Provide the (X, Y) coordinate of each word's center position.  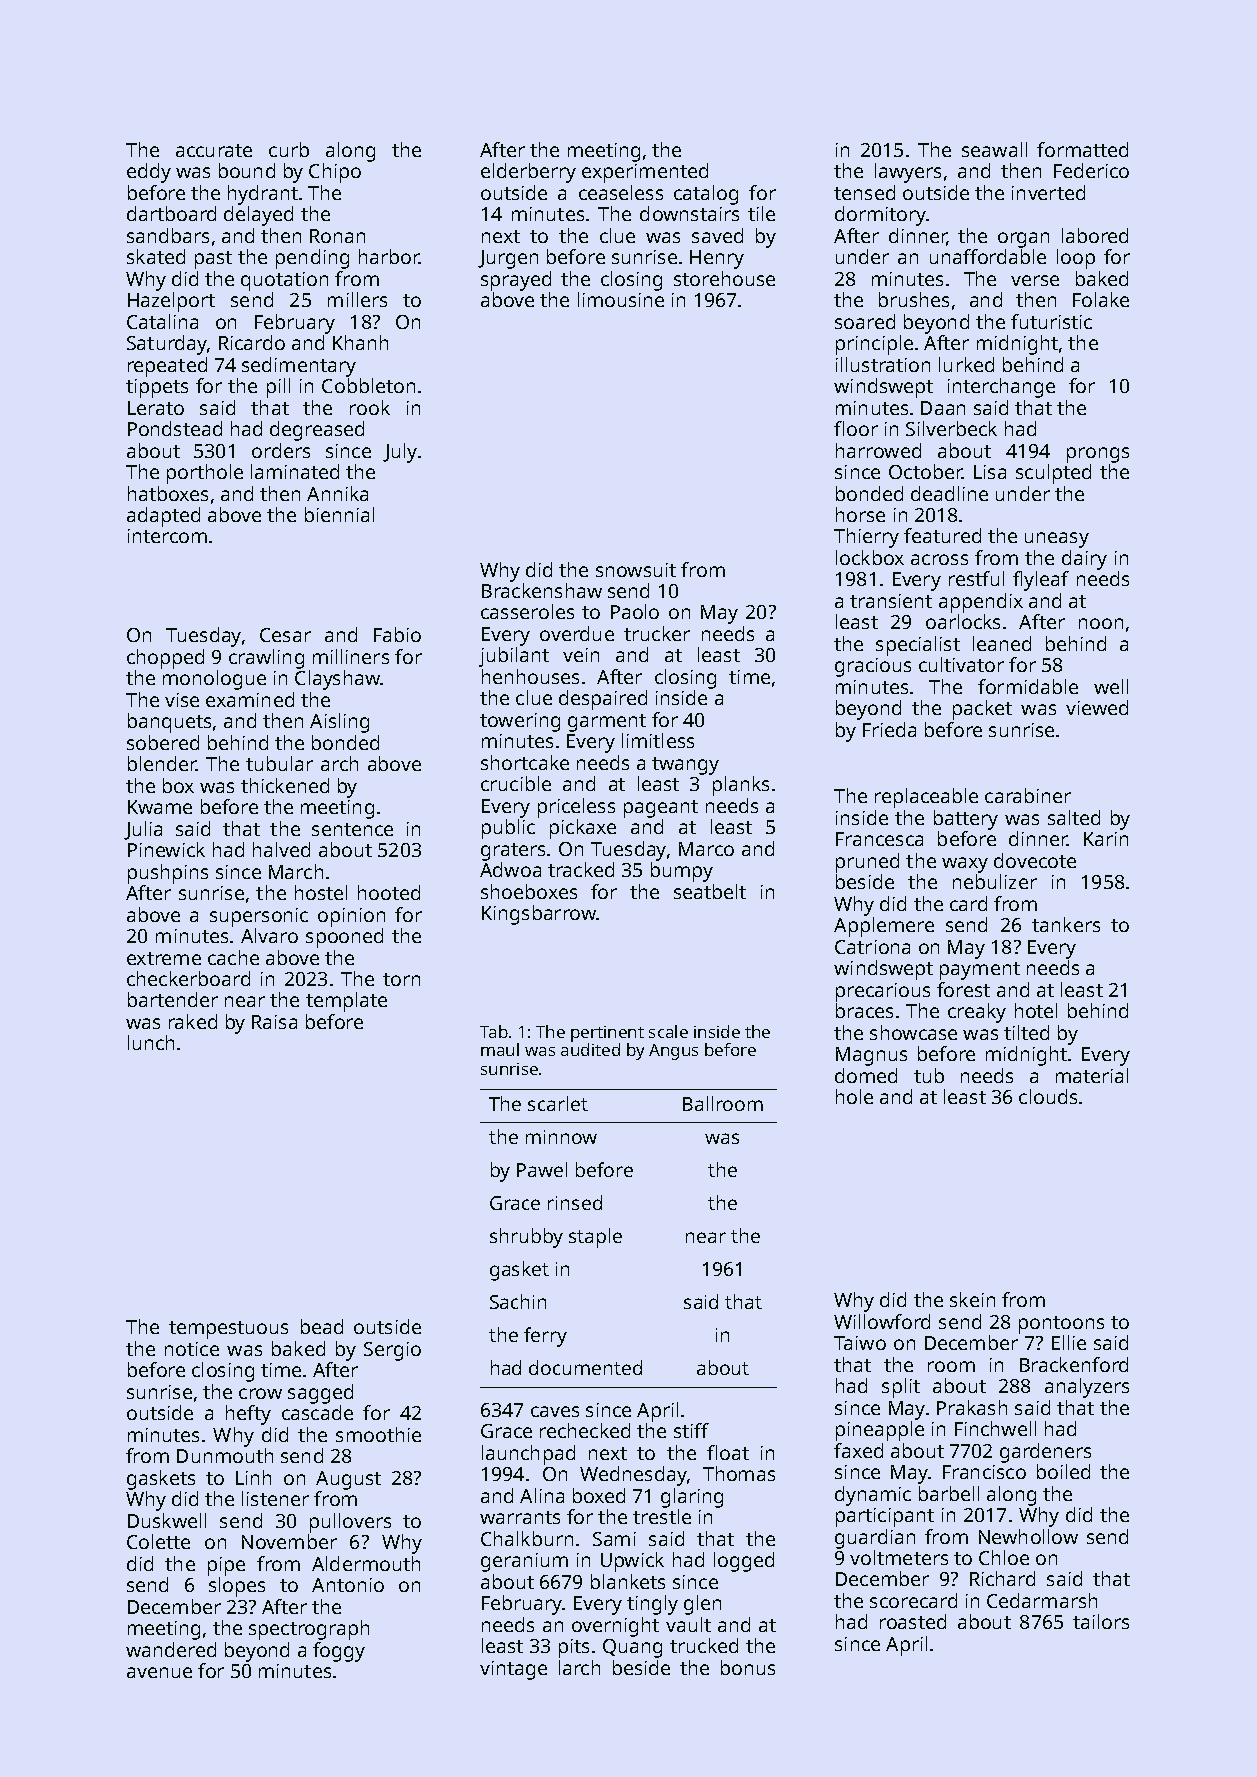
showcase (913, 1032)
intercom (167, 536)
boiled (1063, 1471)
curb (289, 149)
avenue (159, 1672)
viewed (1097, 707)
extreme (164, 958)
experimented (645, 173)
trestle (662, 1516)
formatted (1082, 149)
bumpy (682, 872)
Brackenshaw (542, 590)
